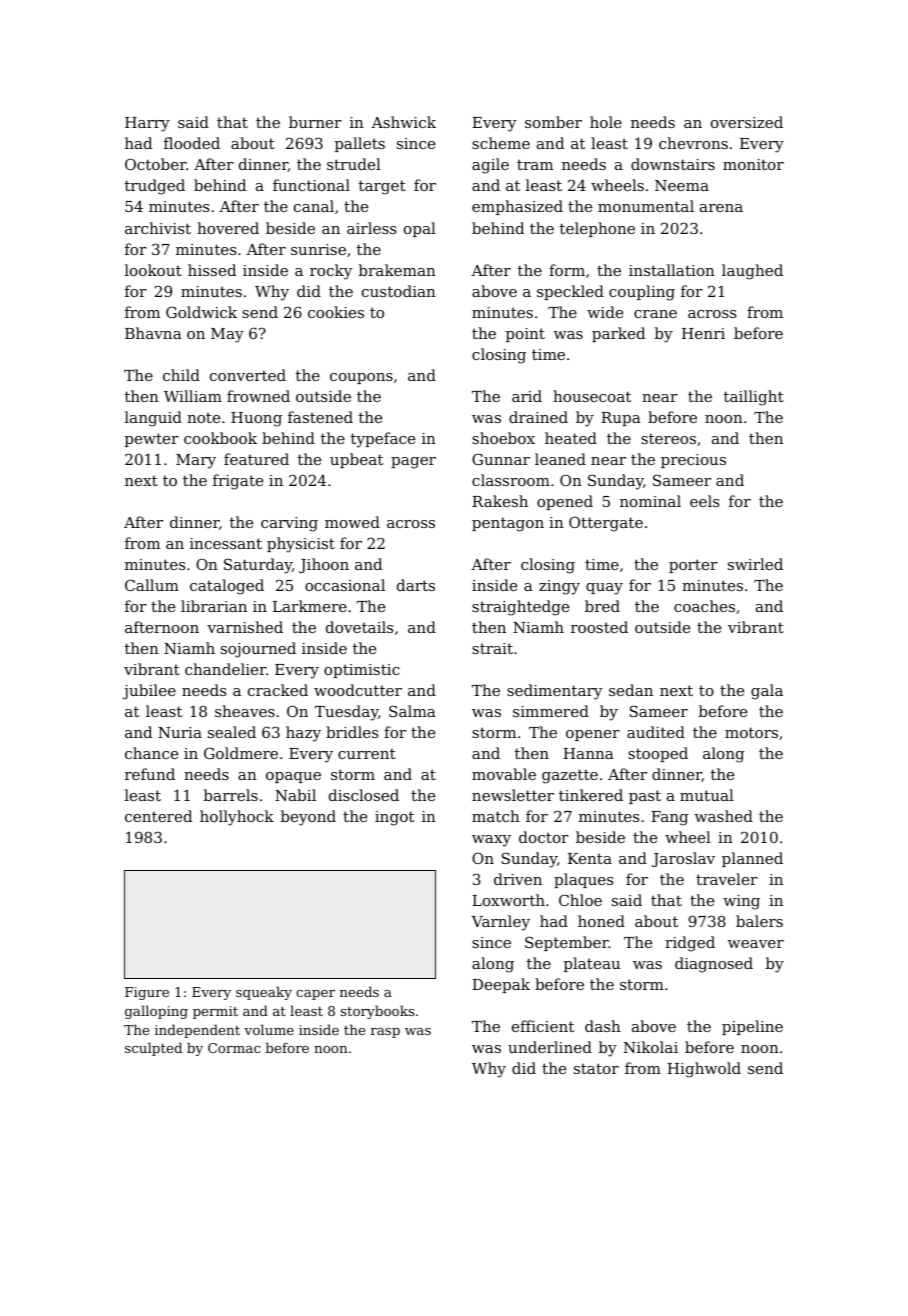  Describe the element at coordinates (158, 228) in the document. I see `archivist` at that location.
